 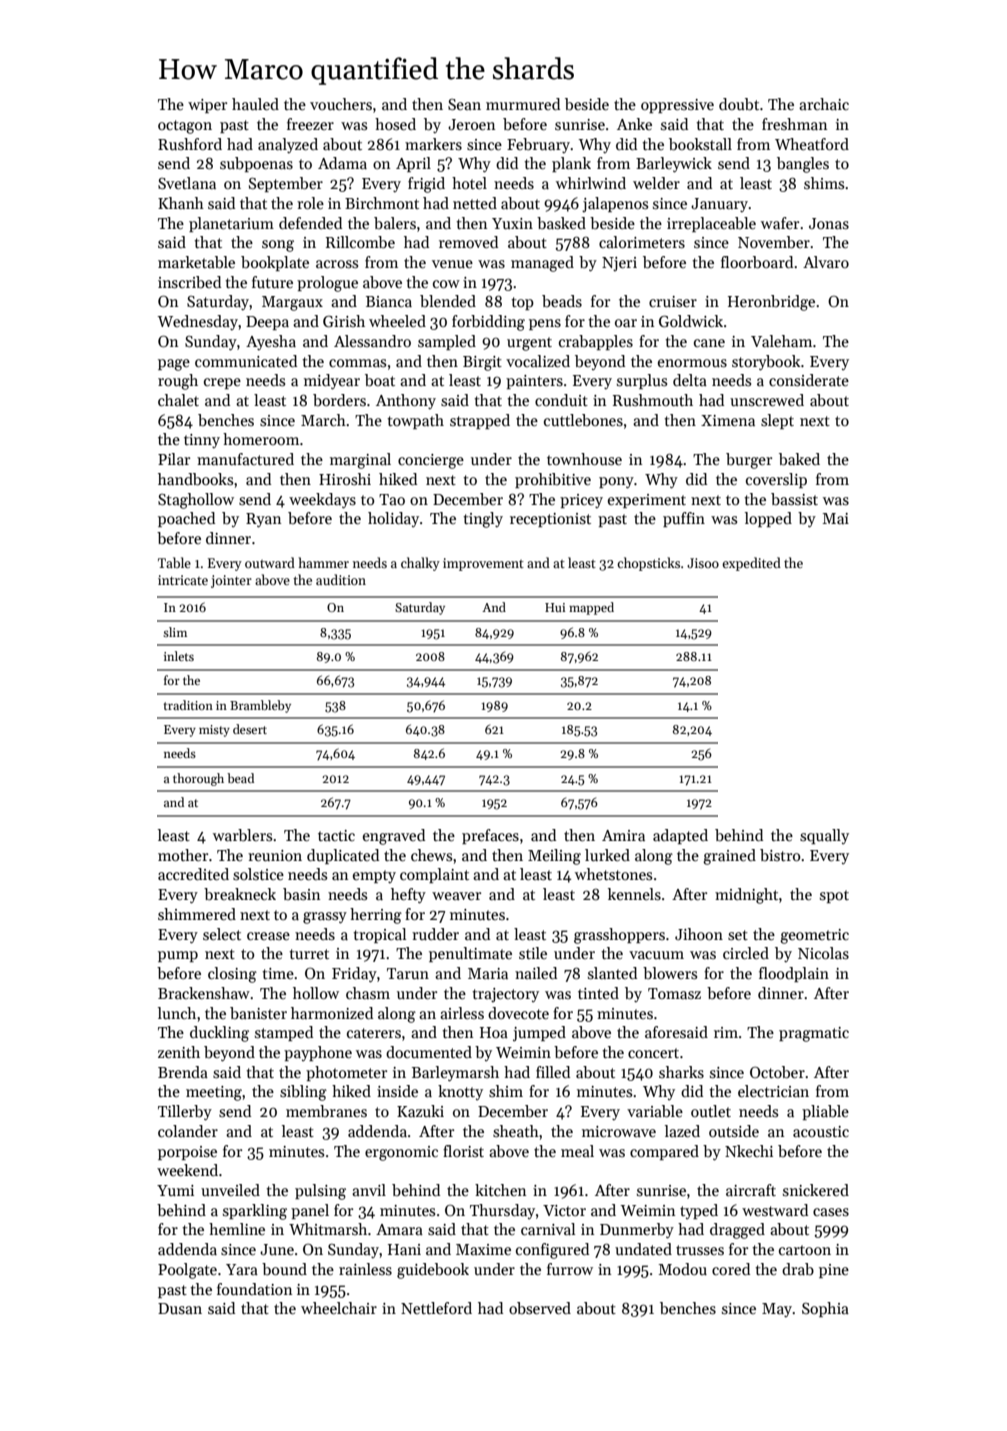 I want to click on duplicated, so click(x=343, y=856).
